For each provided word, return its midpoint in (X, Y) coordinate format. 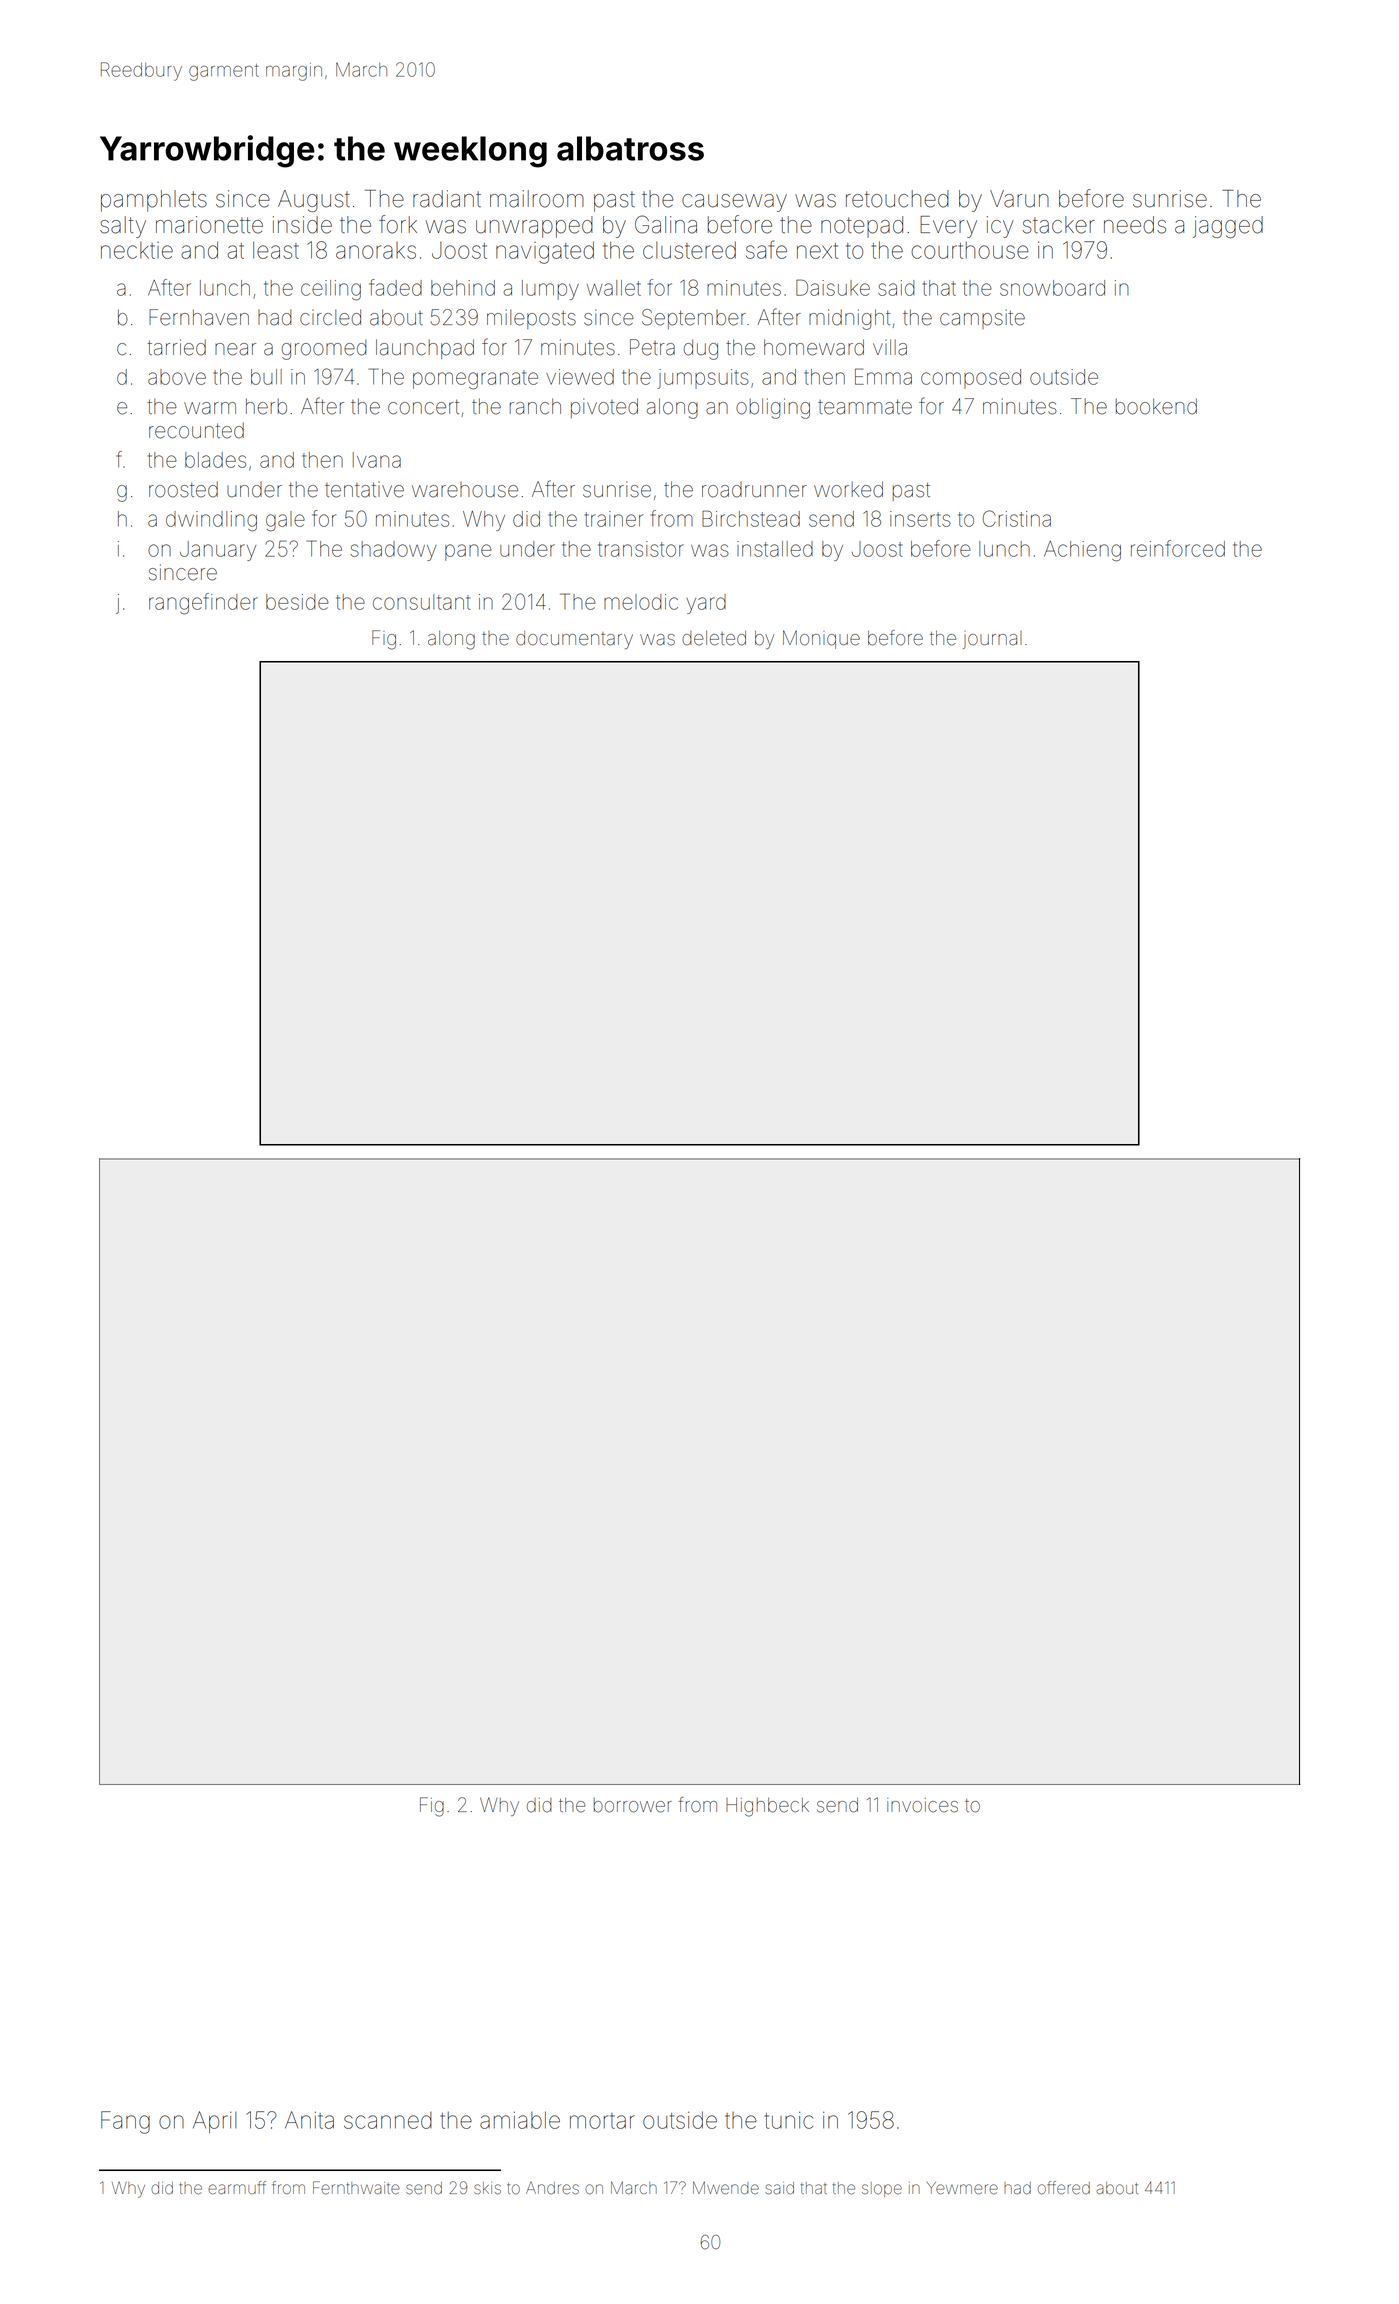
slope (882, 2189)
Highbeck (767, 1807)
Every (948, 227)
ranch (535, 406)
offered (1064, 2187)
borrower (633, 1805)
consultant (421, 602)
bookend (1156, 406)
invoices (922, 1805)
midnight (849, 319)
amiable (520, 2120)
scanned (388, 2120)
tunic (789, 2120)
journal (992, 640)
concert (423, 407)
